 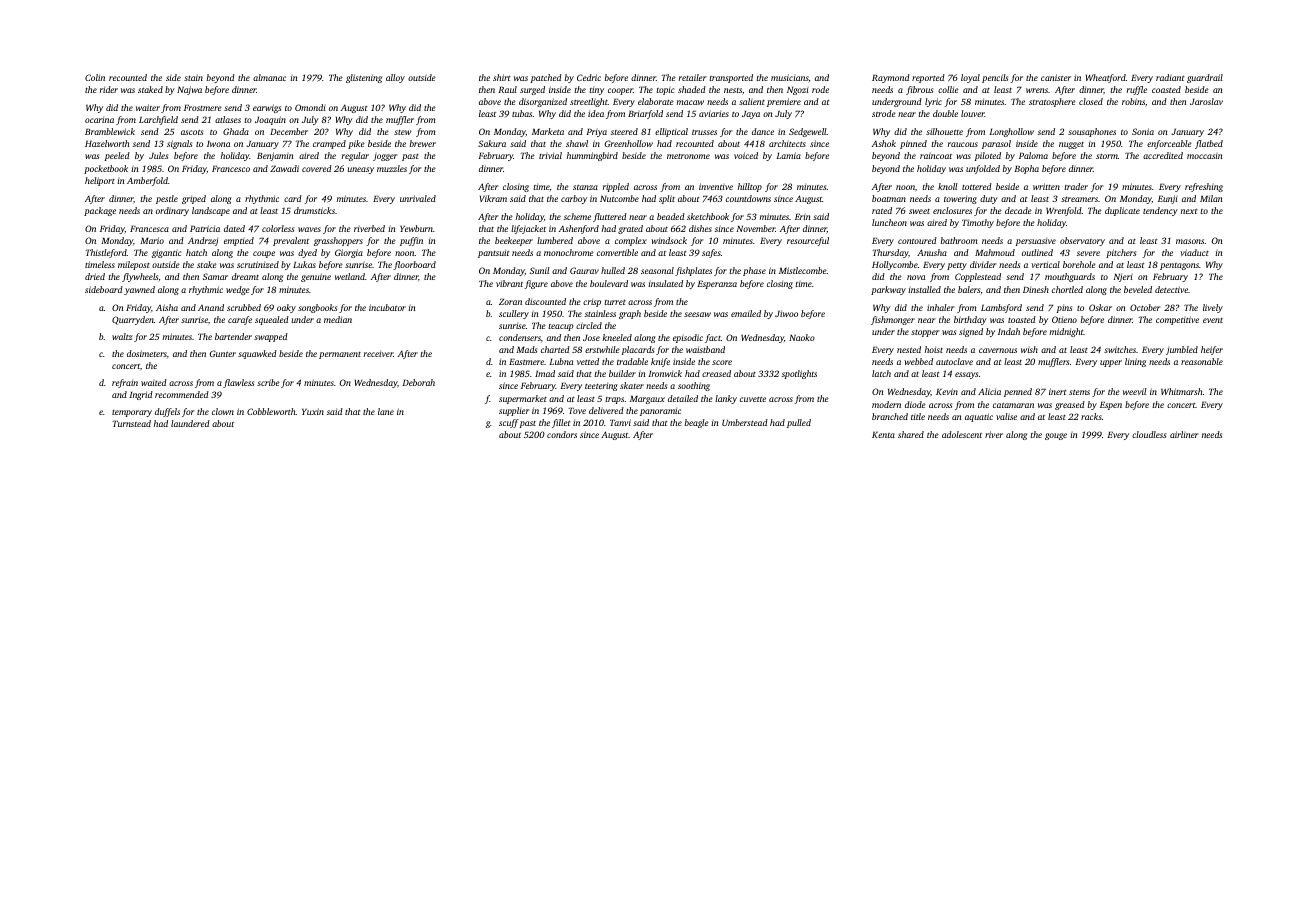 What do you see at coordinates (1184, 434) in the image?
I see `airliner` at bounding box center [1184, 434].
